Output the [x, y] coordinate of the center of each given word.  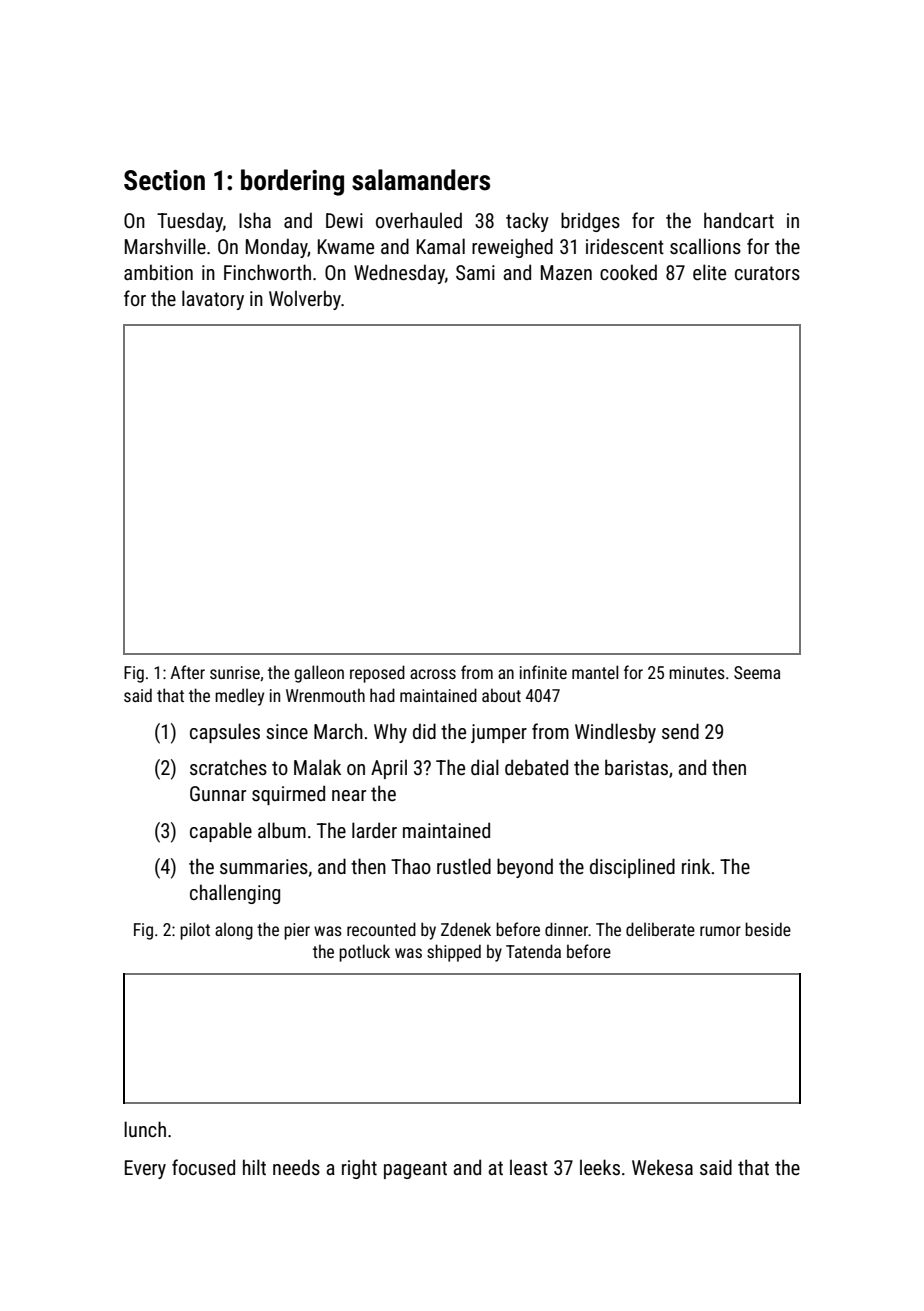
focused [203, 1167]
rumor [720, 931]
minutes [697, 672]
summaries [264, 866]
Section [164, 180]
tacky [527, 222]
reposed [377, 674]
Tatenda [533, 951]
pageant [415, 1170]
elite [709, 272]
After [188, 672]
